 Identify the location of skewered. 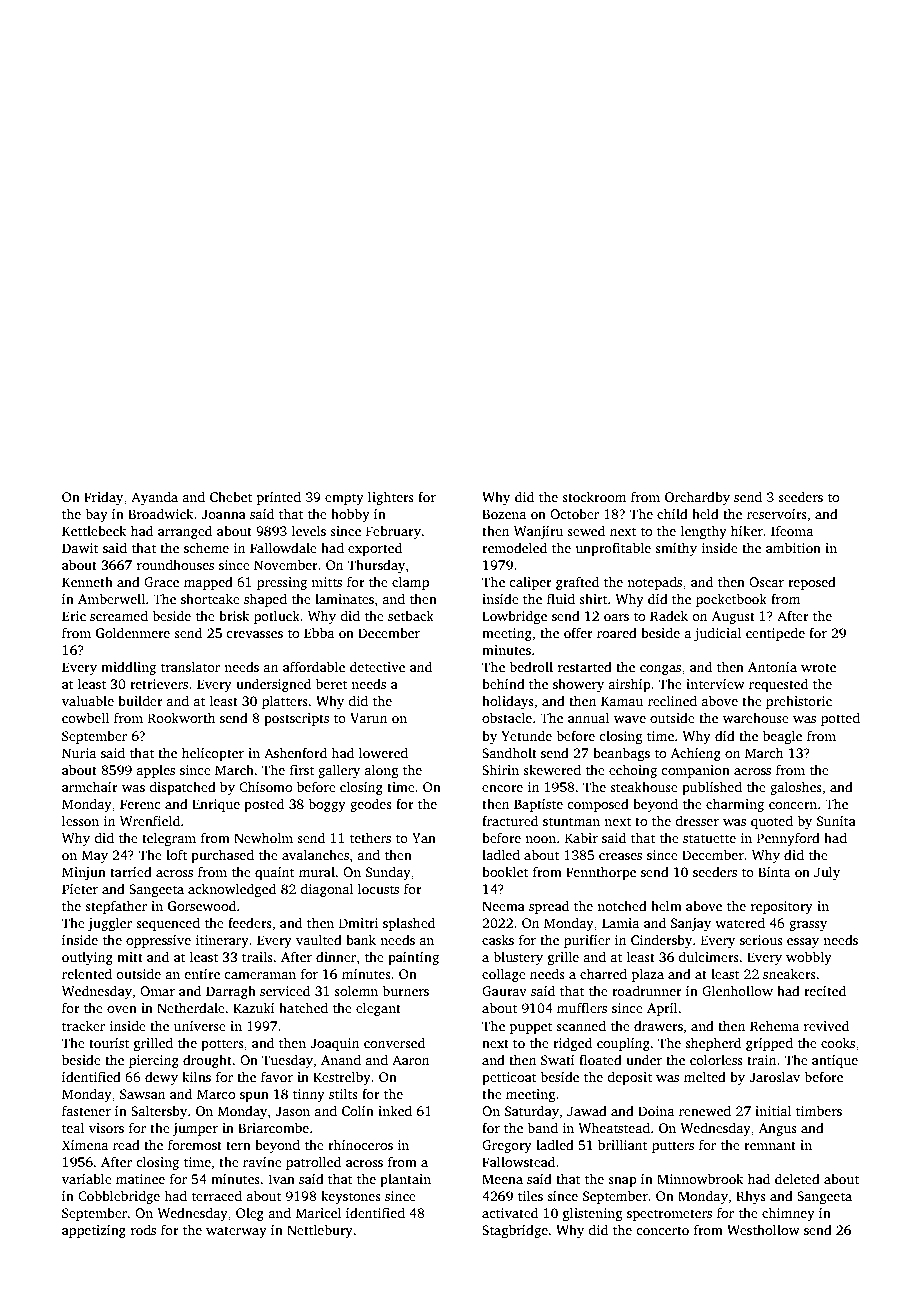
(552, 769).
